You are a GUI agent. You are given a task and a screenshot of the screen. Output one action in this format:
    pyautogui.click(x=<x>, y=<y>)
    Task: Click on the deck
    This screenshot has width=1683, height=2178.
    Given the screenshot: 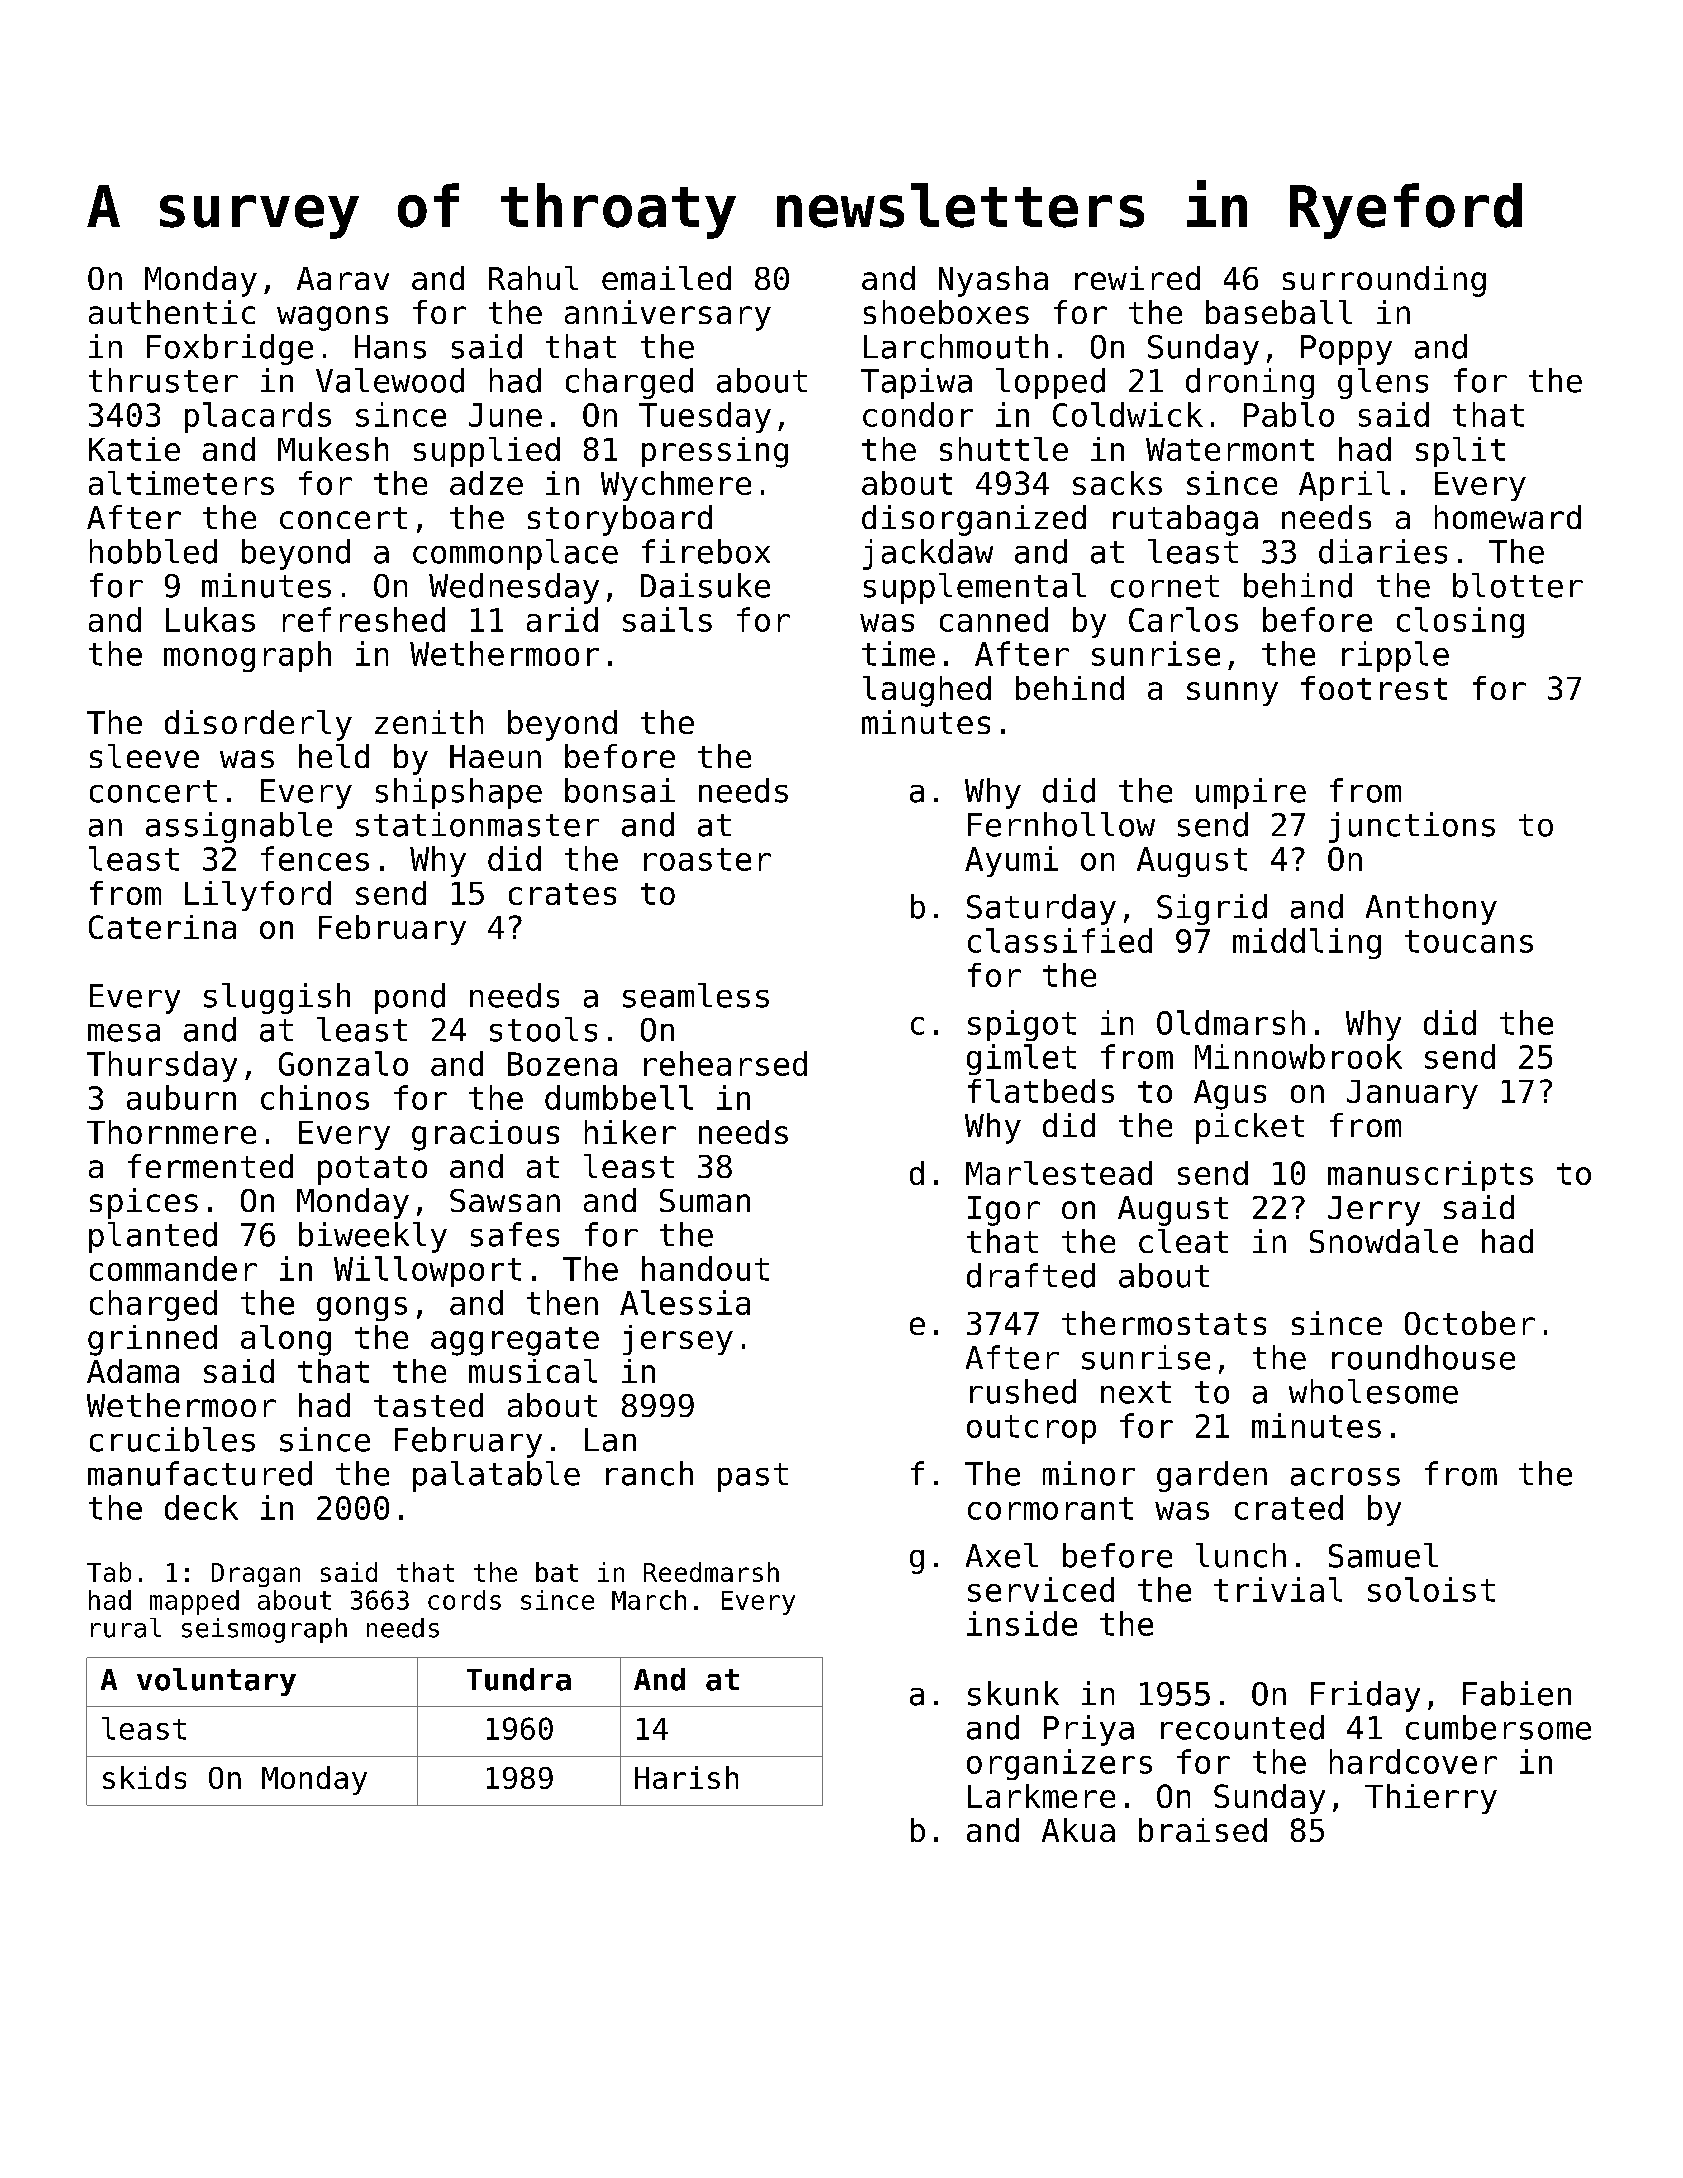 What is the action you would take?
    pyautogui.click(x=201, y=1507)
